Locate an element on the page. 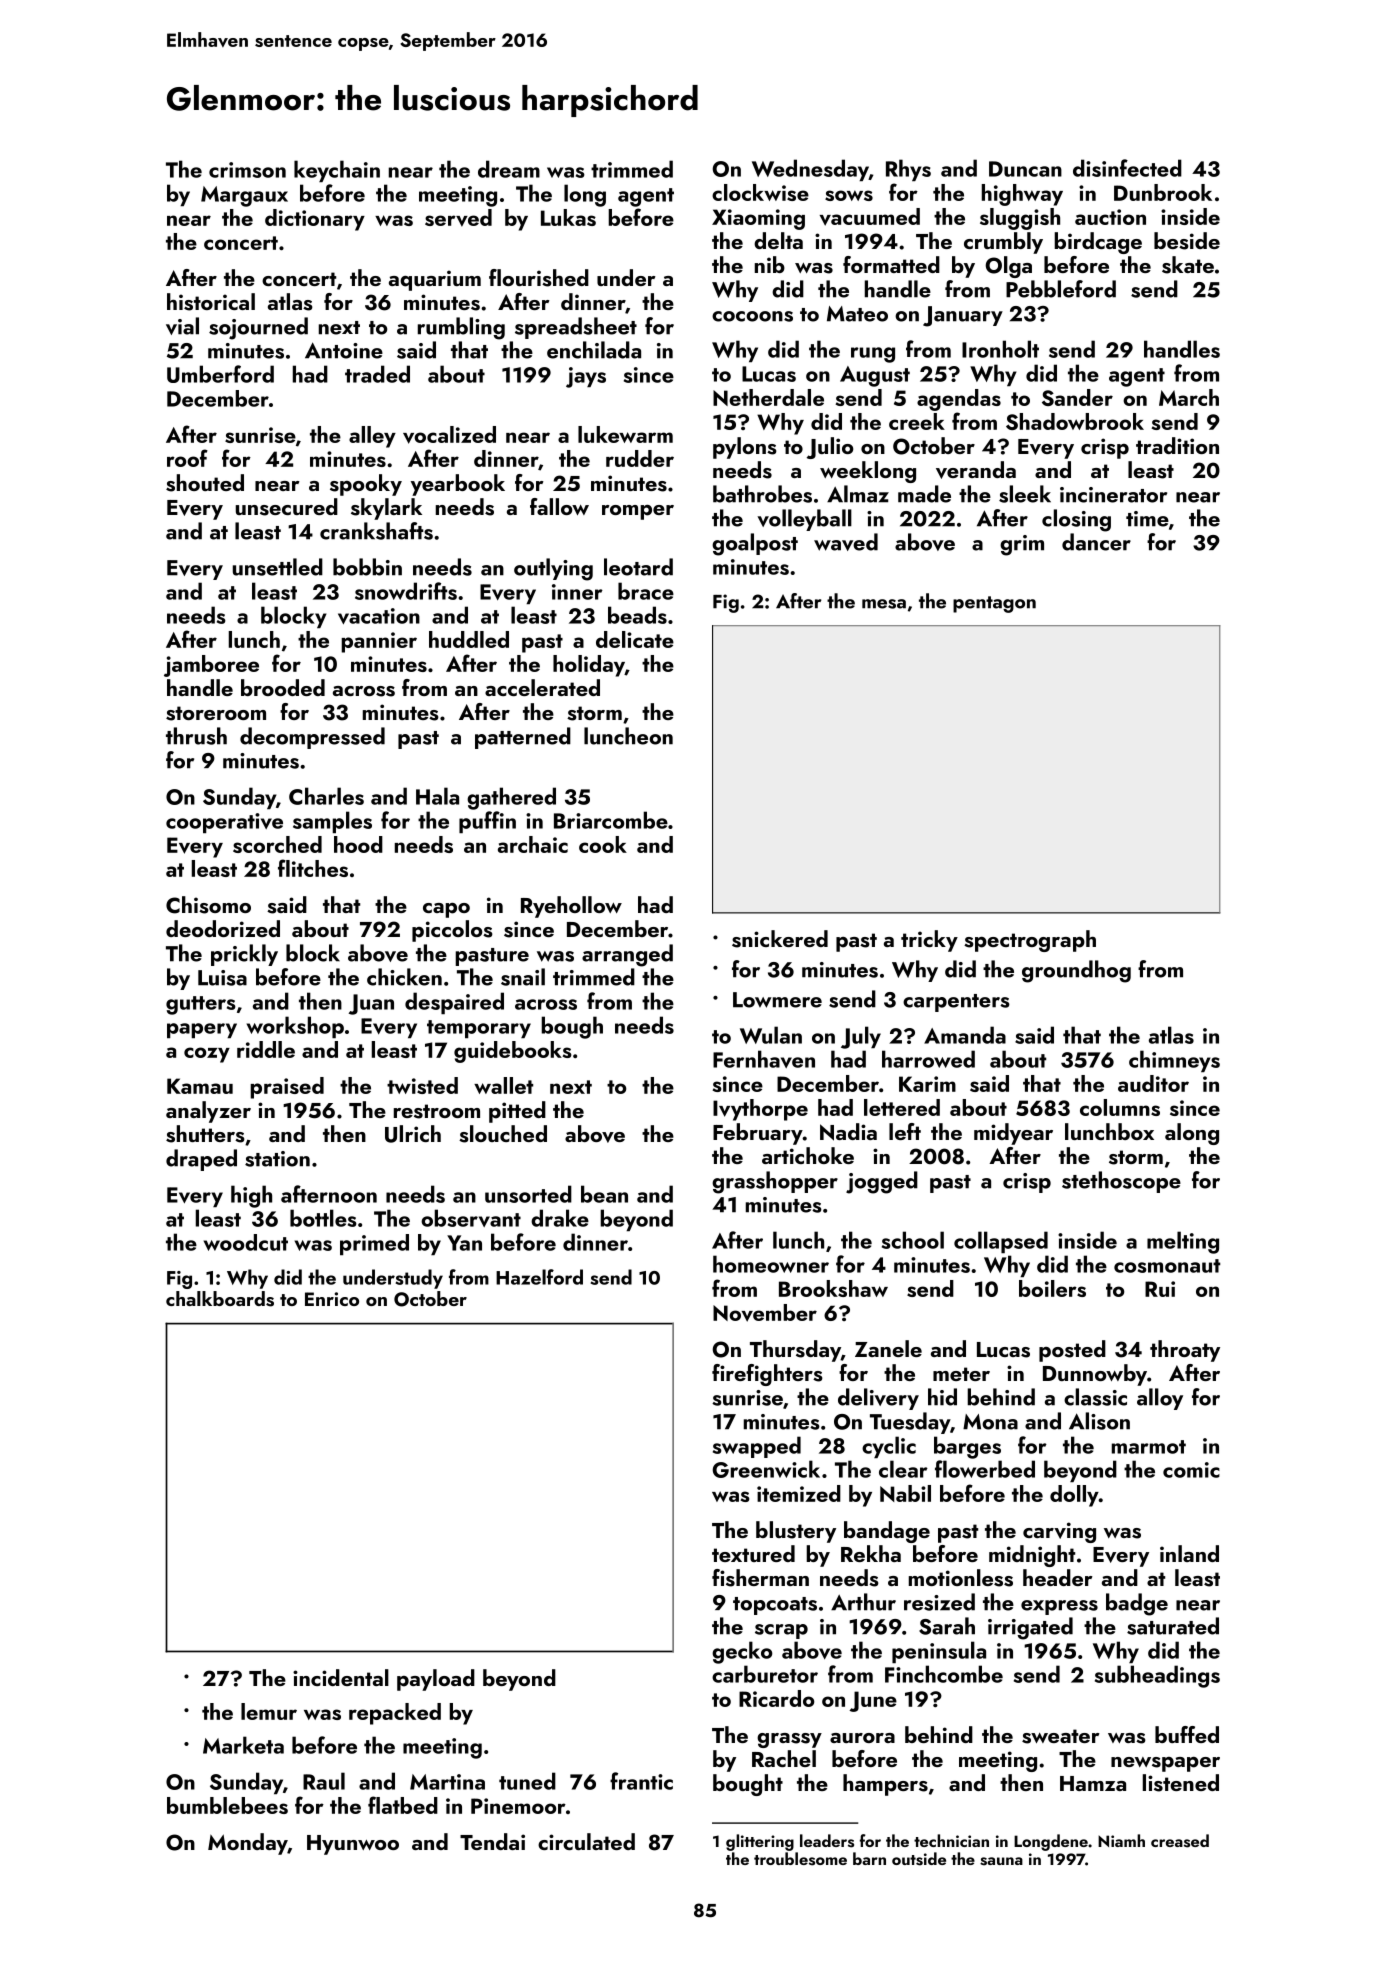  homeowner is located at coordinates (771, 1264).
